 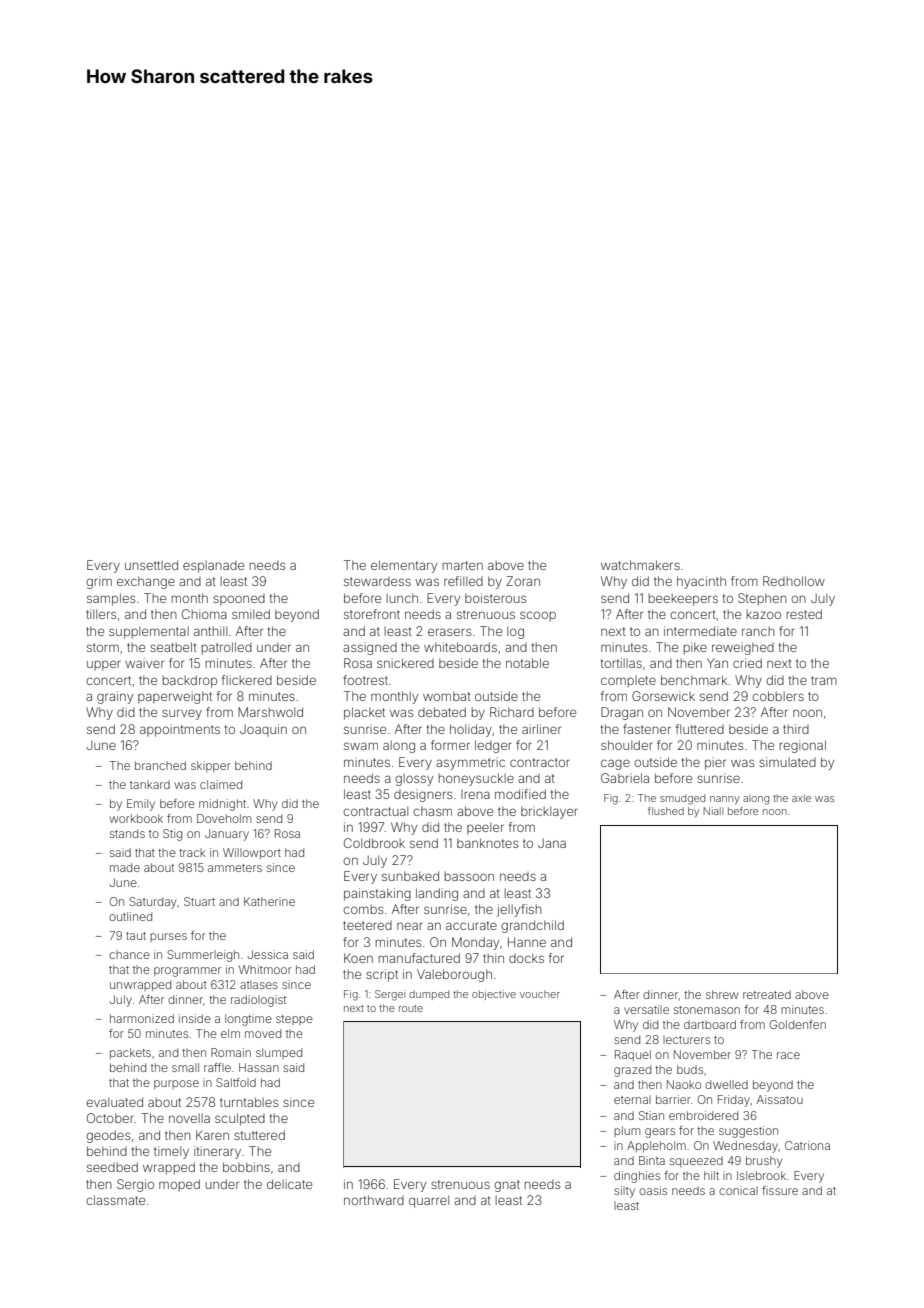 I want to click on Gabriela, so click(x=625, y=778).
